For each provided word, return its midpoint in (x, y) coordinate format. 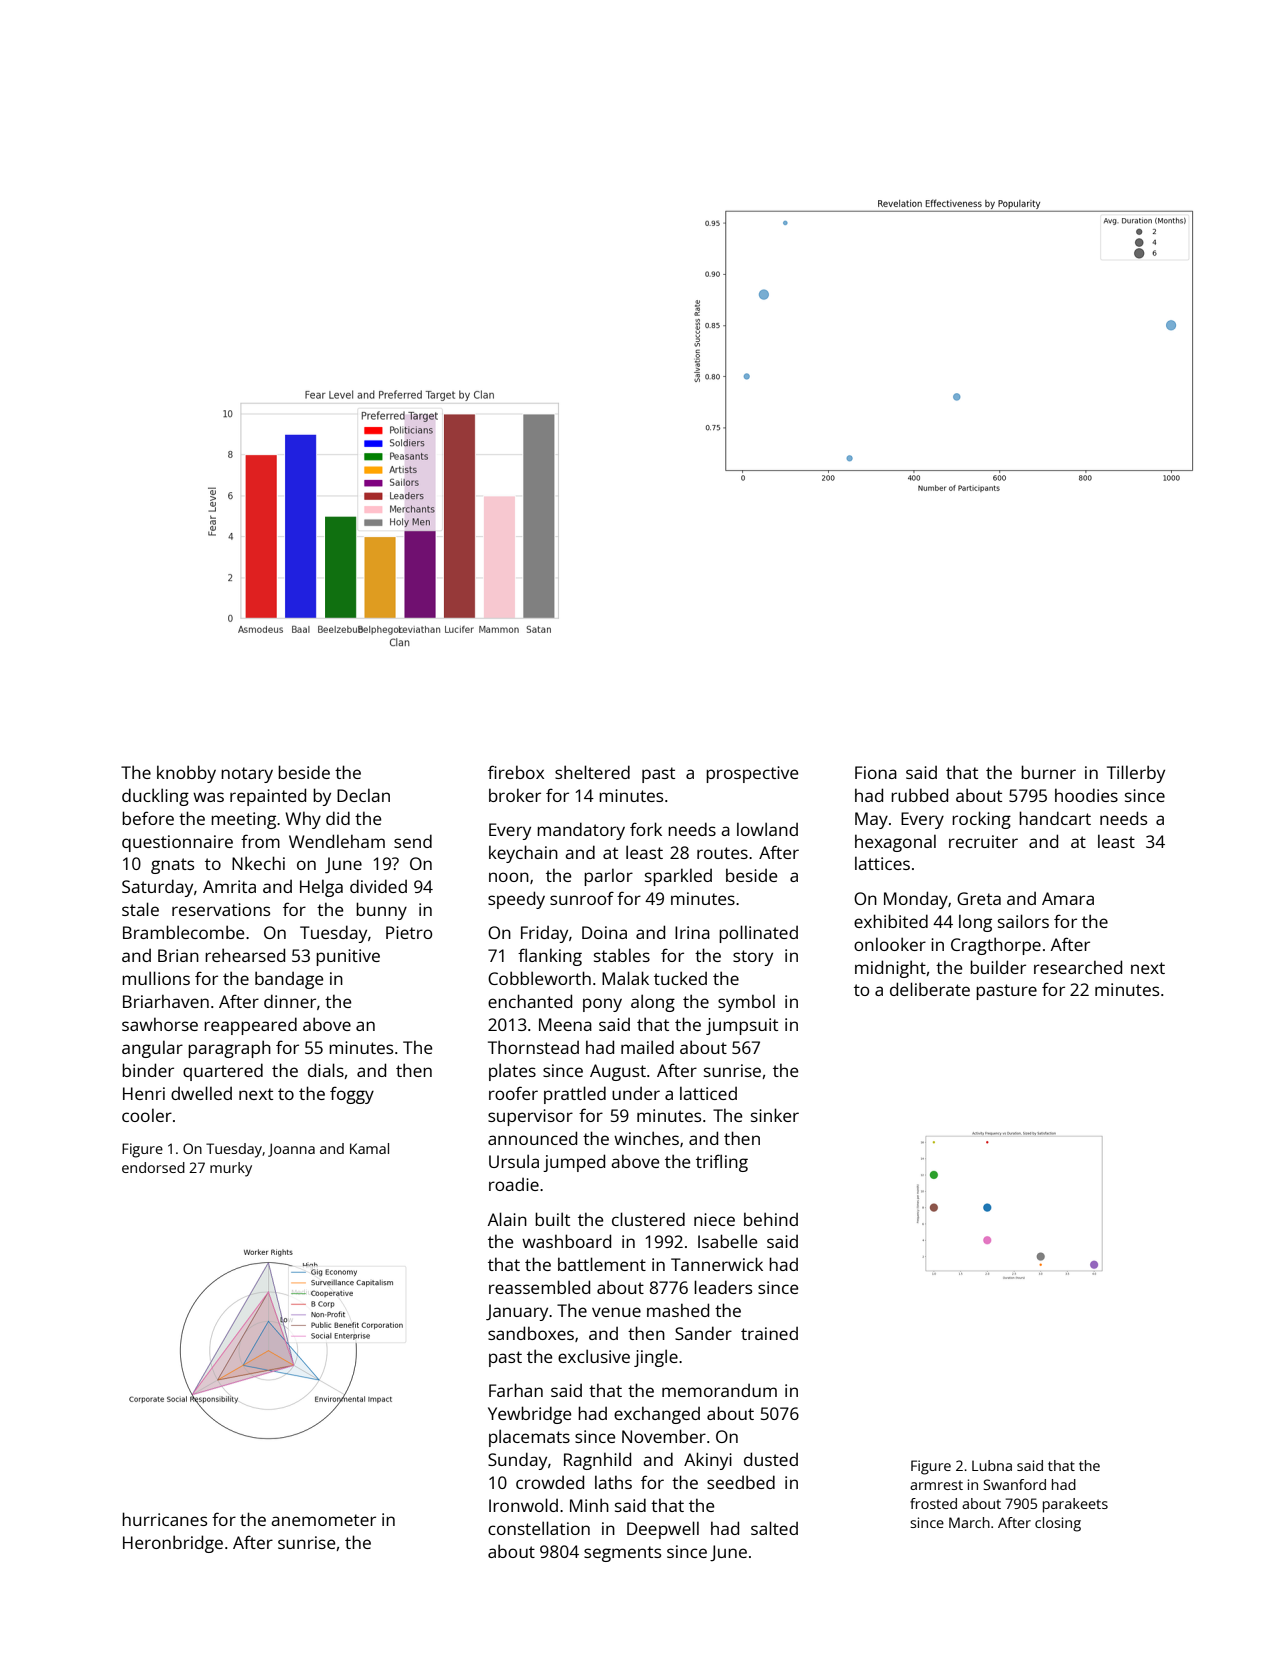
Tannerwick (717, 1264)
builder (998, 967)
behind (771, 1219)
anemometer (323, 1520)
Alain (507, 1219)
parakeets (1075, 1505)
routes (722, 853)
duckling (155, 797)
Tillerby (1136, 774)
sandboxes (531, 1333)
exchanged (657, 1415)
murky (231, 1169)
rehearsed (245, 955)
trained (769, 1333)
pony (602, 1005)
